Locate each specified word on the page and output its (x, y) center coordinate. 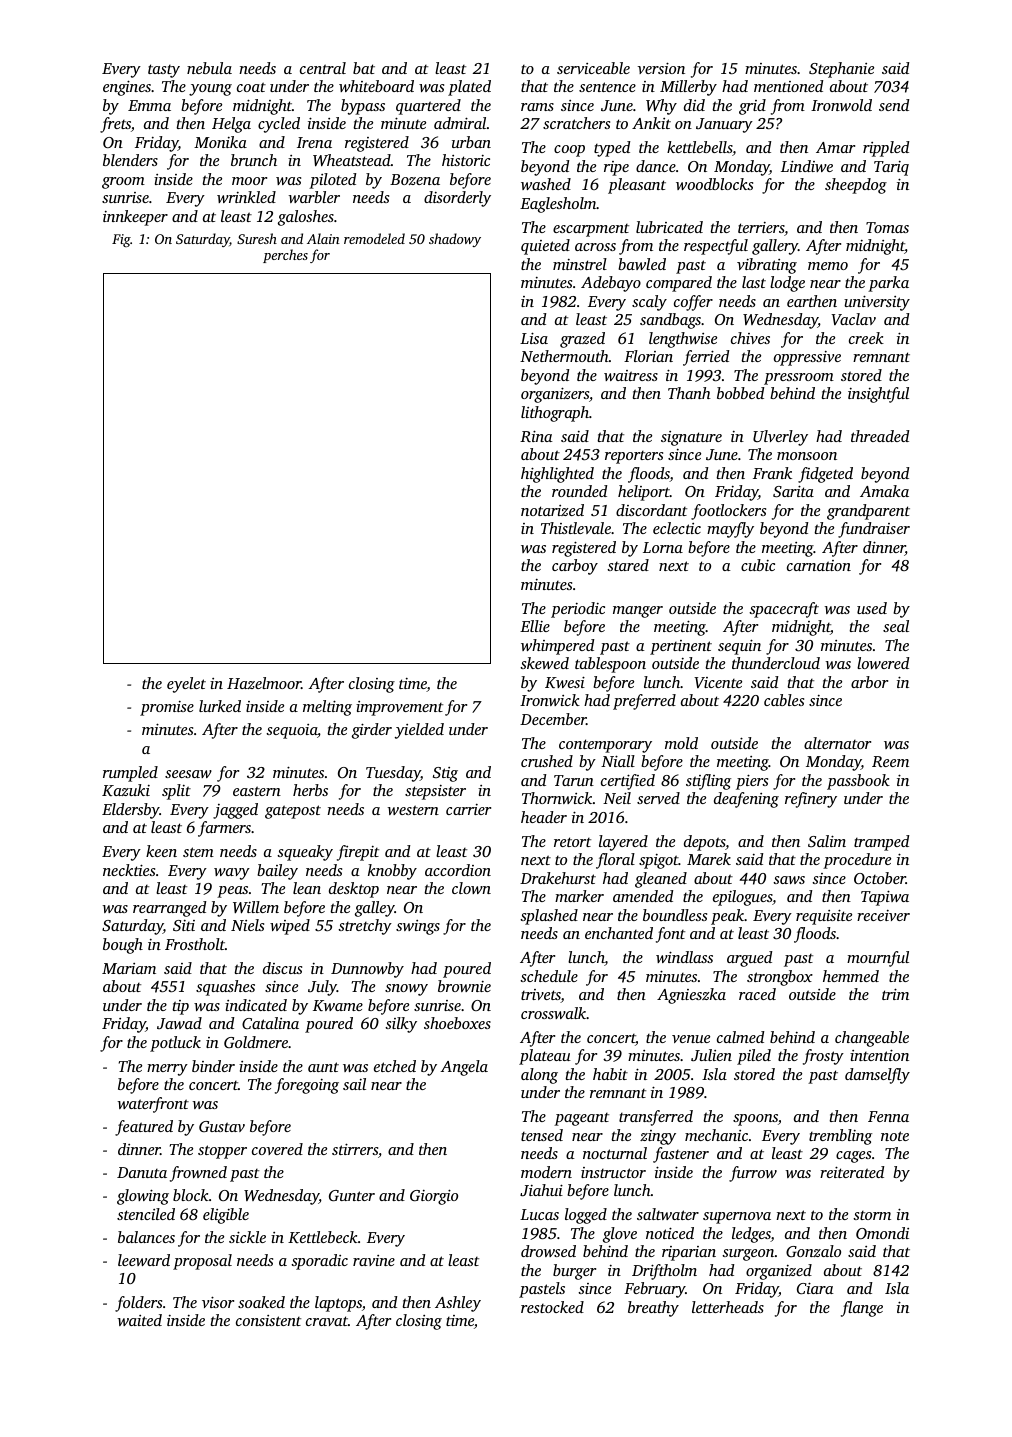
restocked (552, 1307)
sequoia (292, 731)
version (661, 68)
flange (862, 1309)
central (323, 68)
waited (140, 1320)
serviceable (593, 68)
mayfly (730, 530)
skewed (544, 663)
